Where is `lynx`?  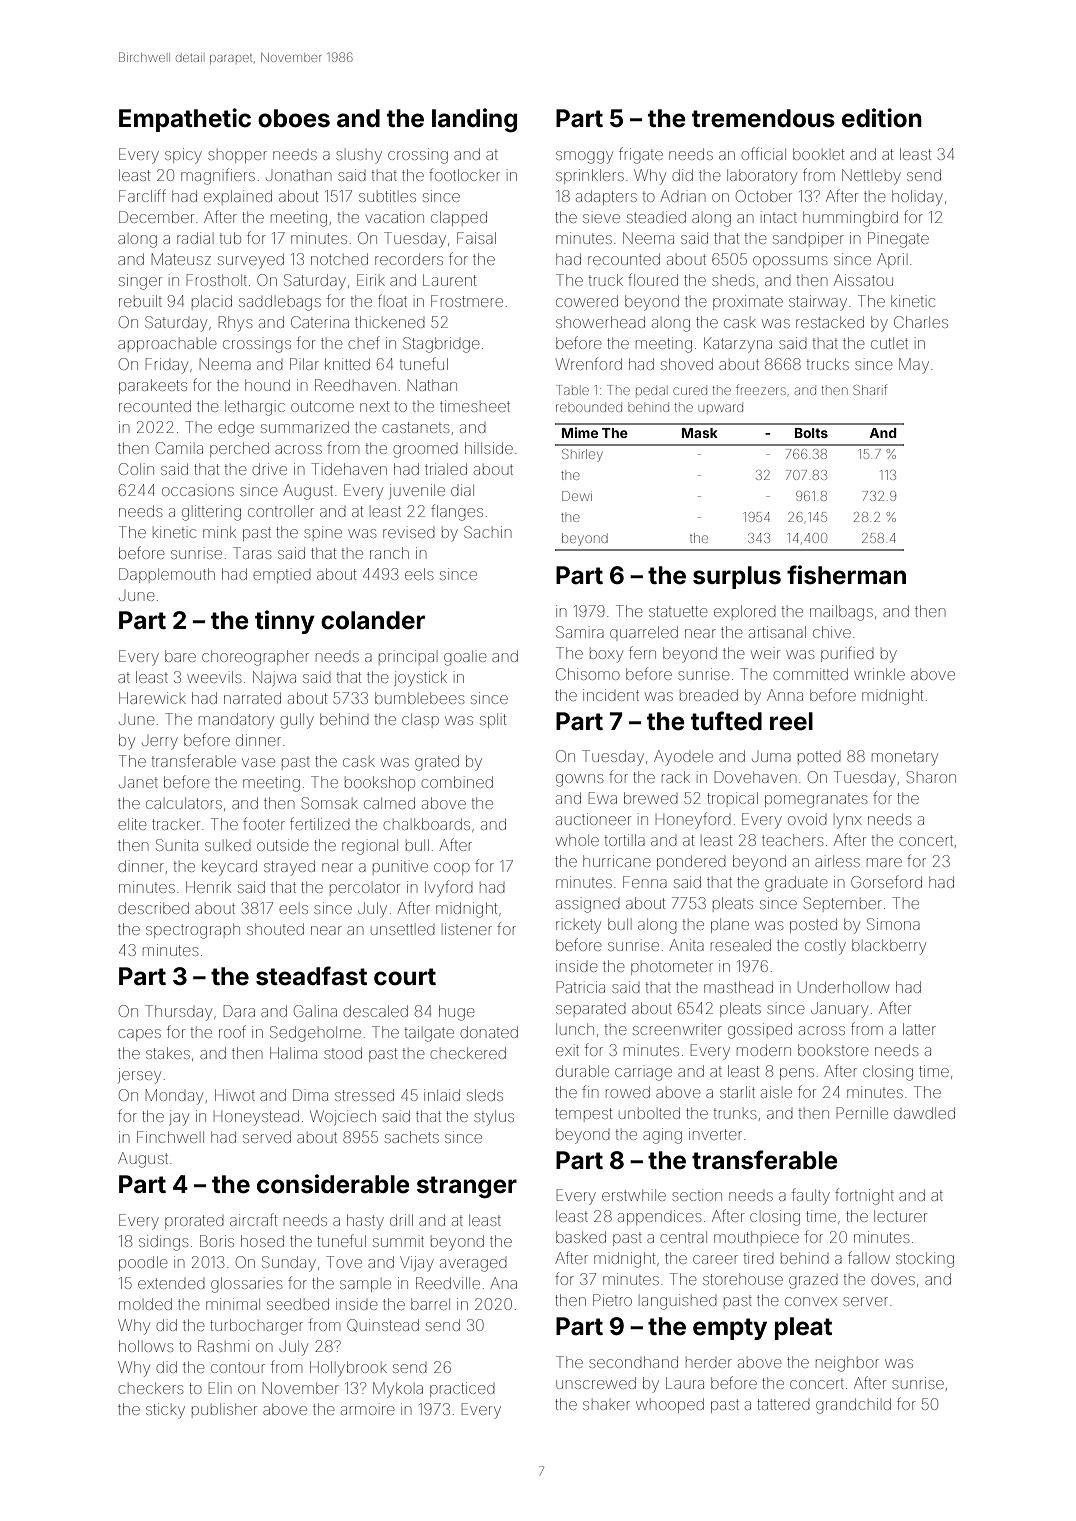 lynx is located at coordinates (849, 822).
